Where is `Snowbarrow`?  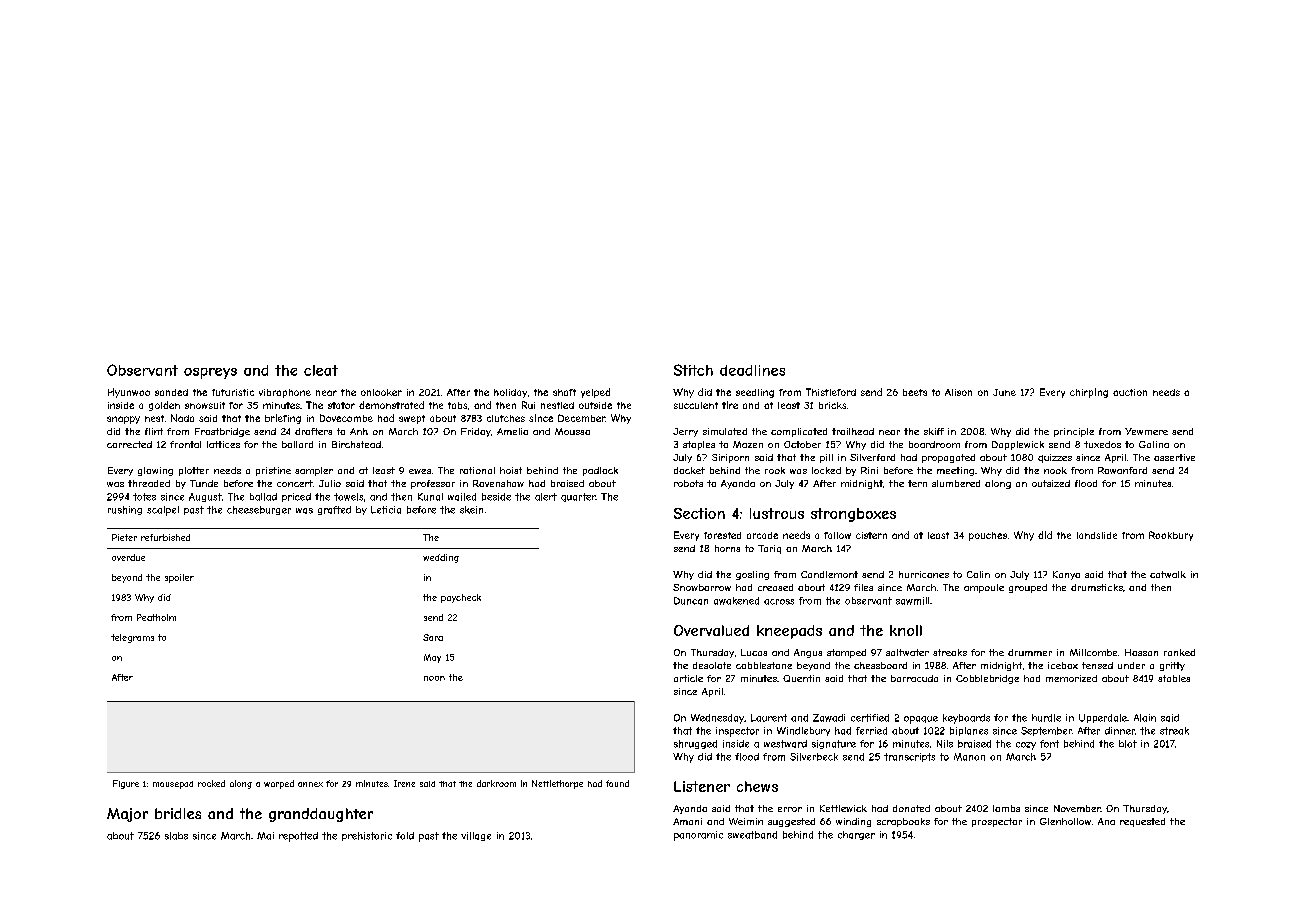 Snowbarrow is located at coordinates (702, 587).
